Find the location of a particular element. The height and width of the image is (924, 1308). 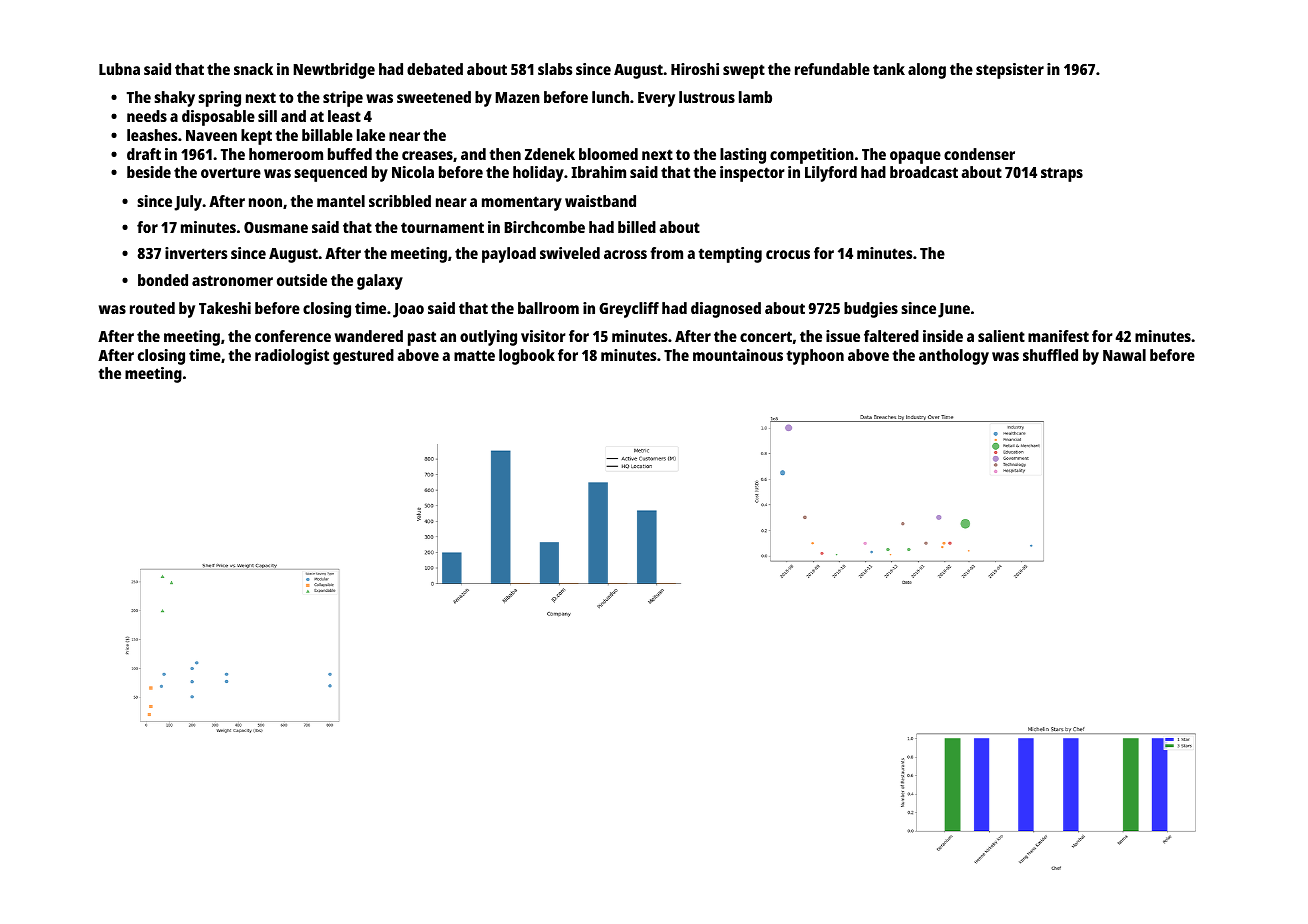

wandered is located at coordinates (369, 336).
